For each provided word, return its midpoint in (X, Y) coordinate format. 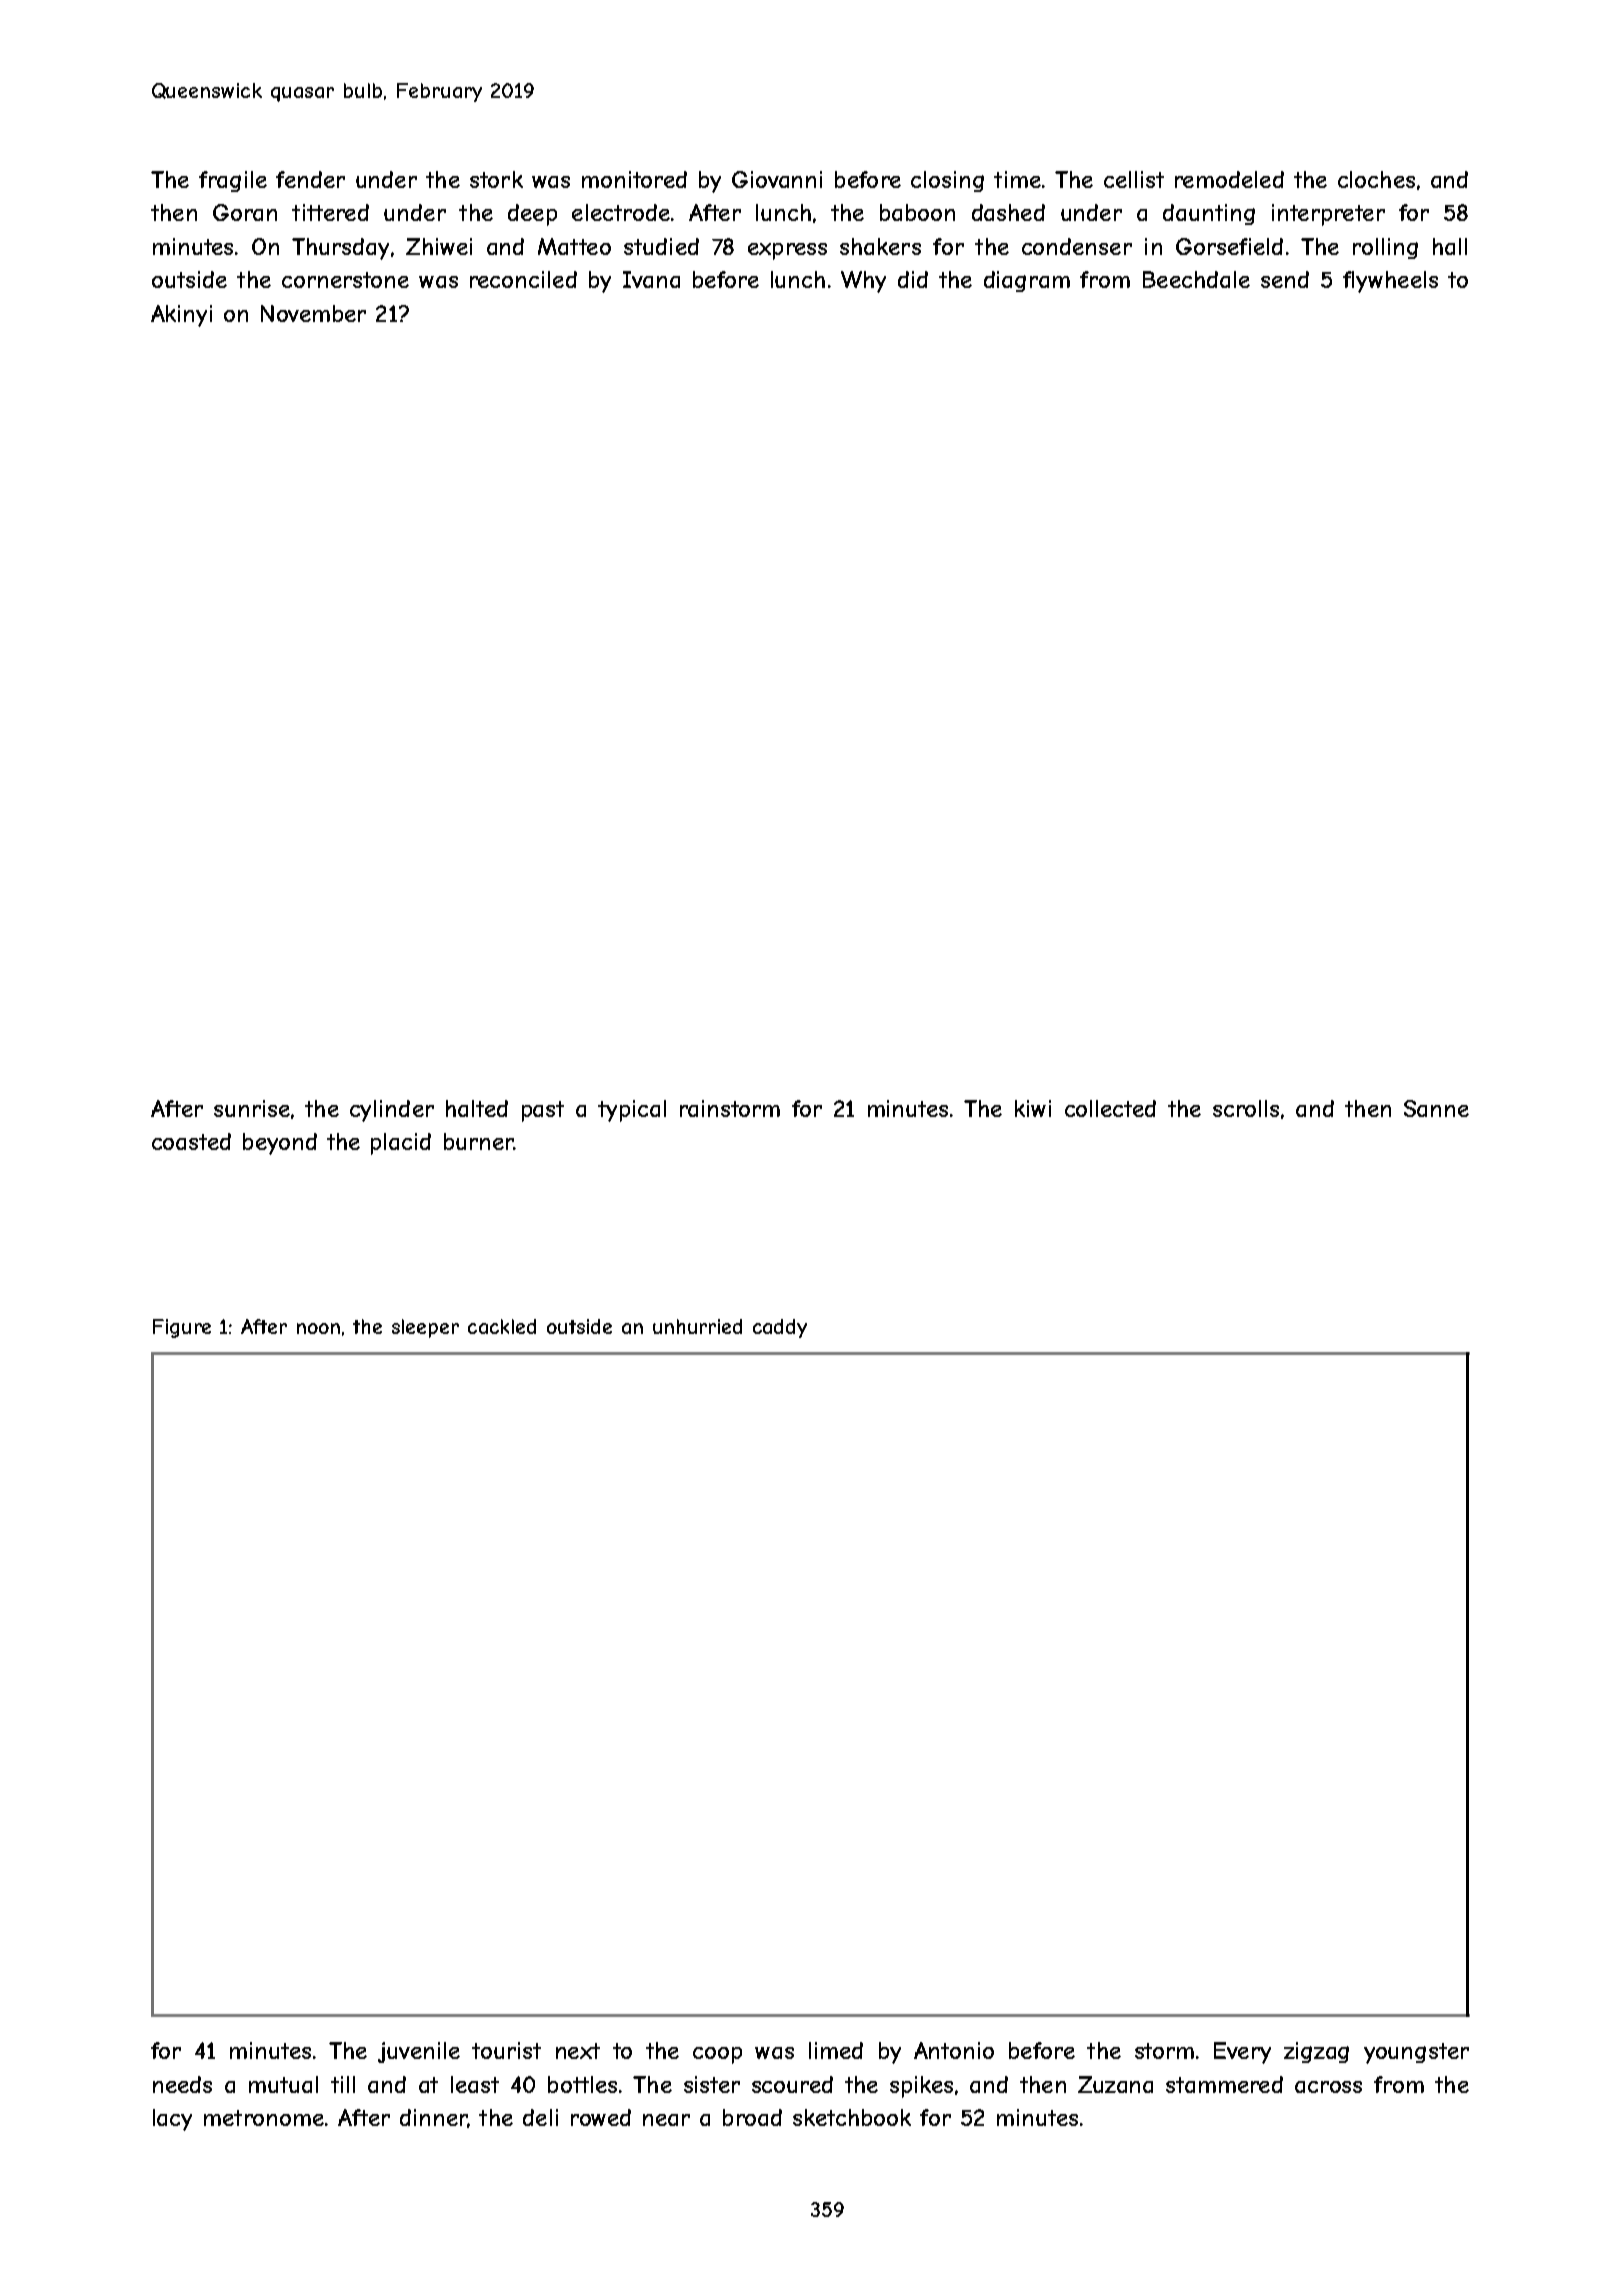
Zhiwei (439, 246)
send (1285, 279)
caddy (780, 1328)
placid (401, 1144)
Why (863, 282)
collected (1110, 1108)
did (913, 279)
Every (1242, 2053)
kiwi (1033, 1108)
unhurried (697, 1326)
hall (1450, 246)
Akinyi (181, 316)
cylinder (392, 1111)
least (475, 2084)
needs (182, 2084)
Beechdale (1196, 279)
